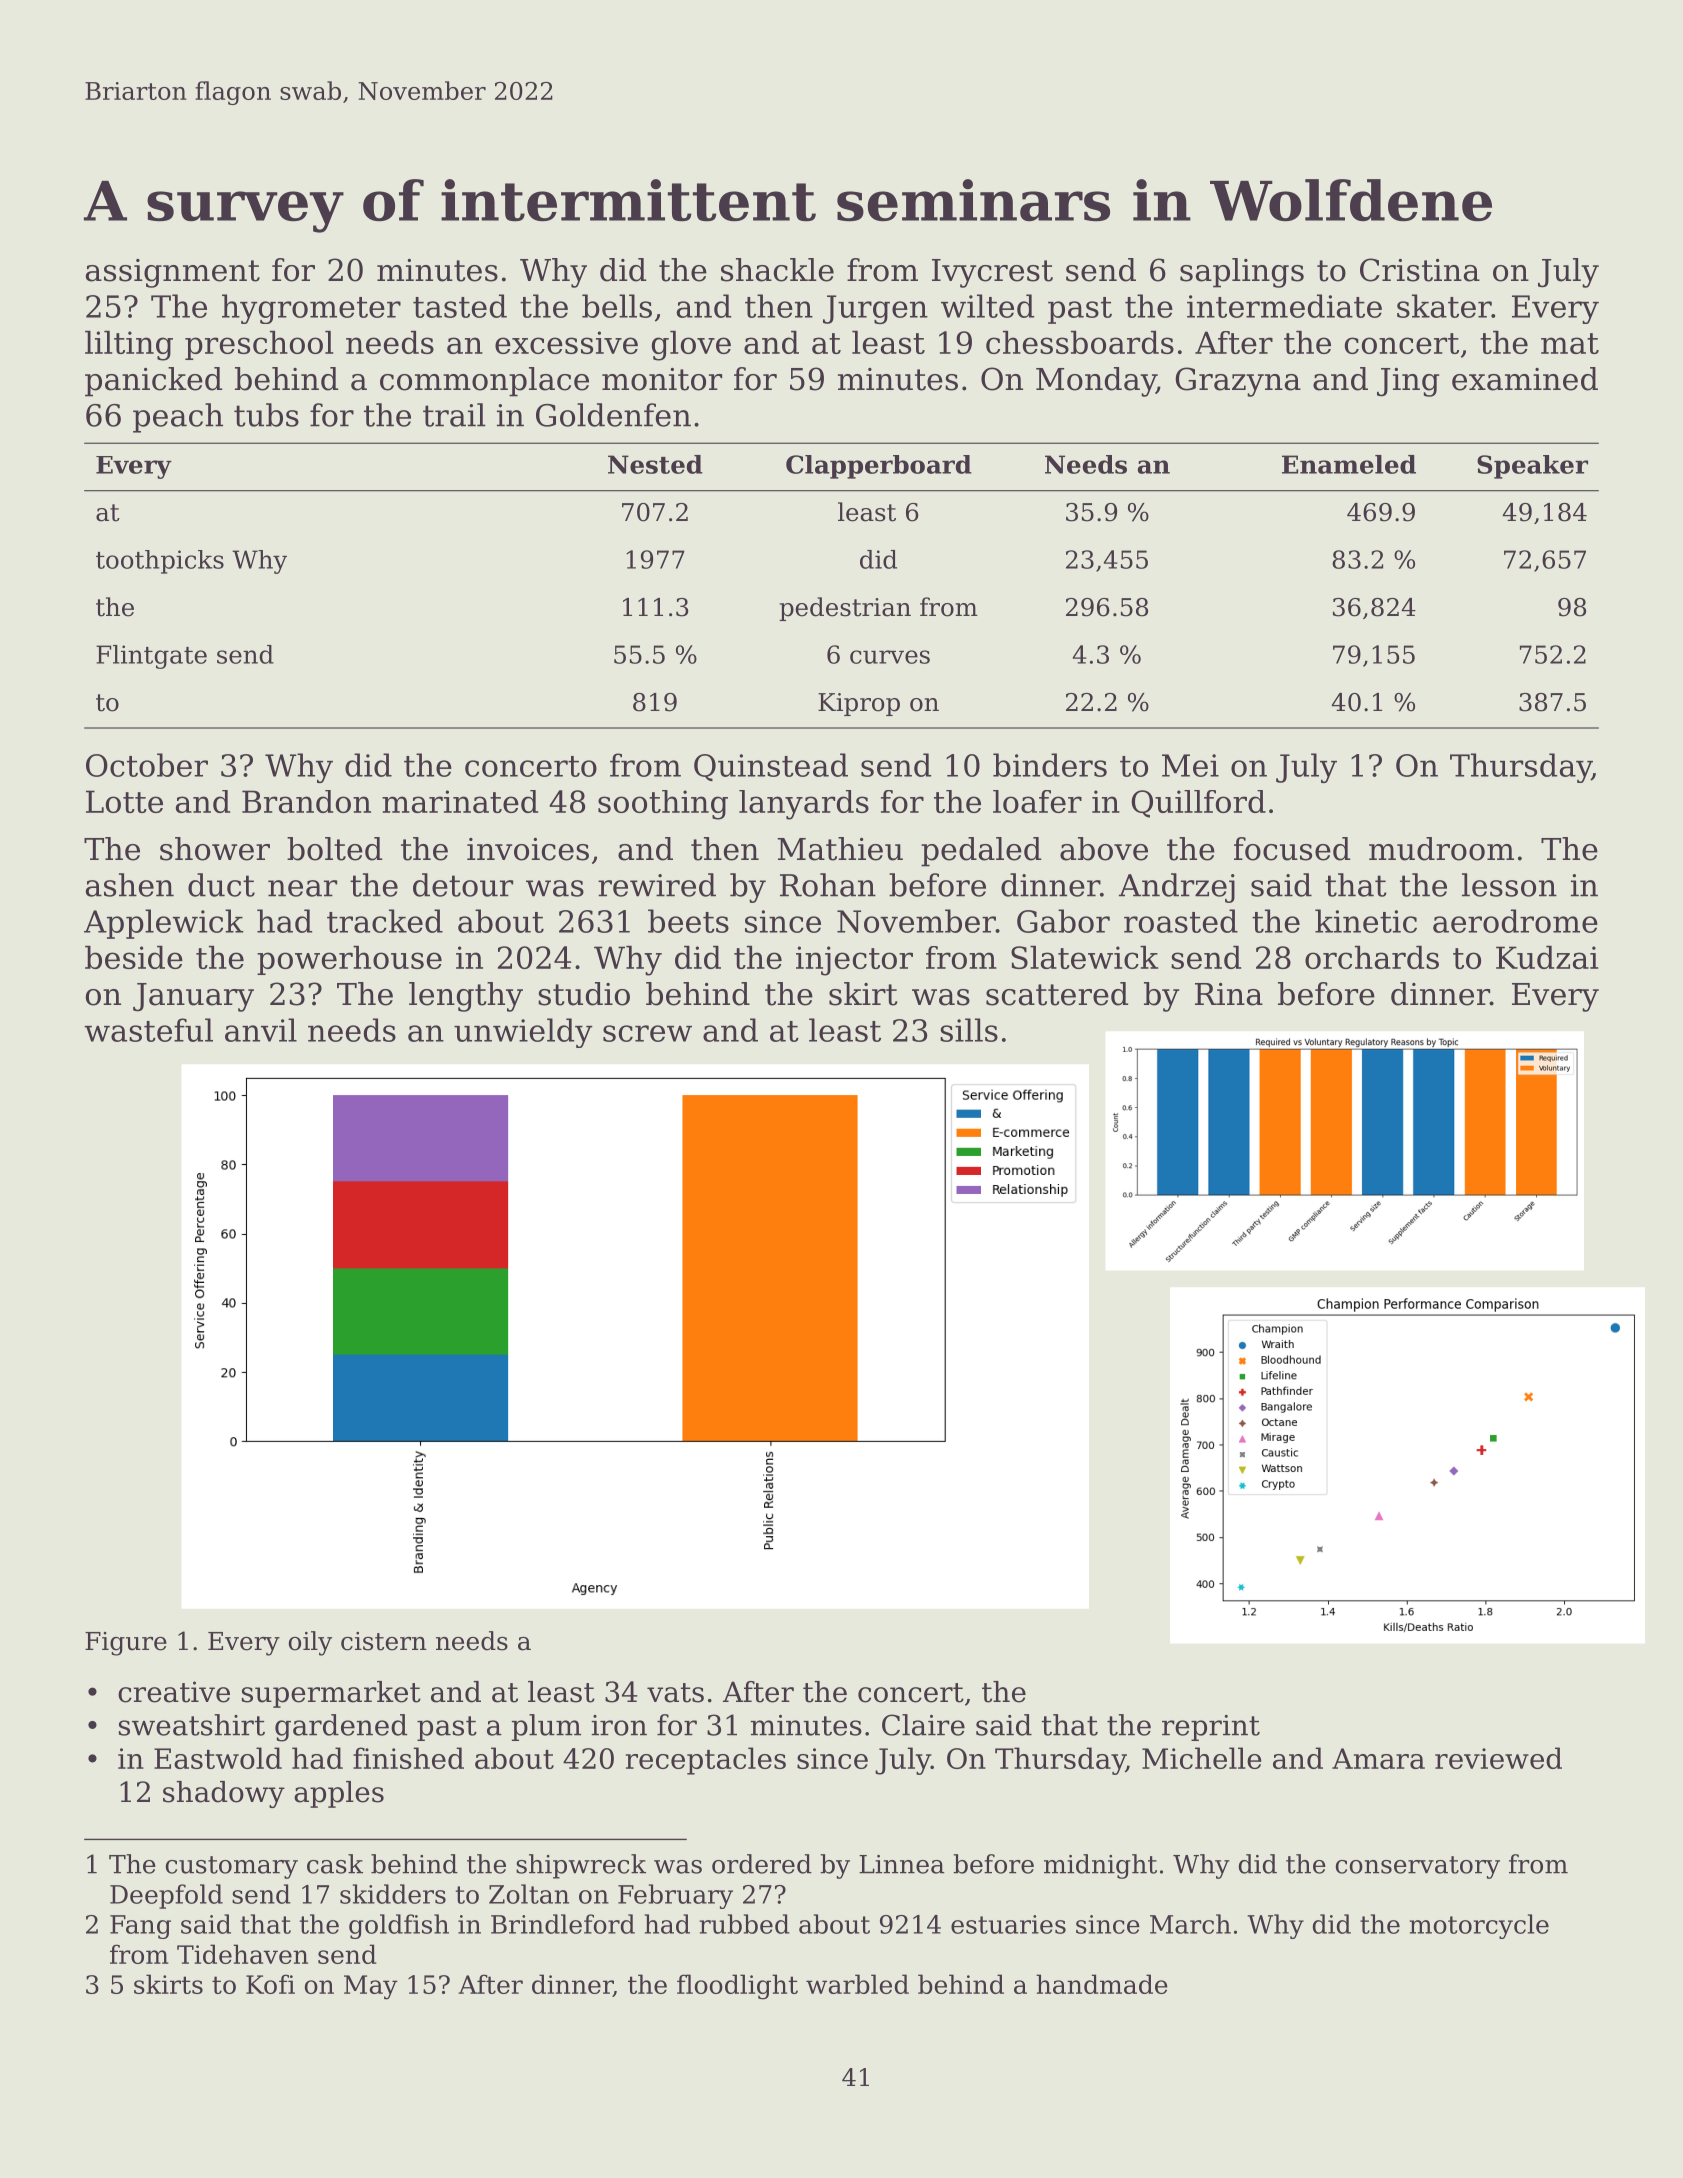 The image size is (1683, 2178). Describe the element at coordinates (663, 805) in the screenshot. I see `soothing` at that location.
